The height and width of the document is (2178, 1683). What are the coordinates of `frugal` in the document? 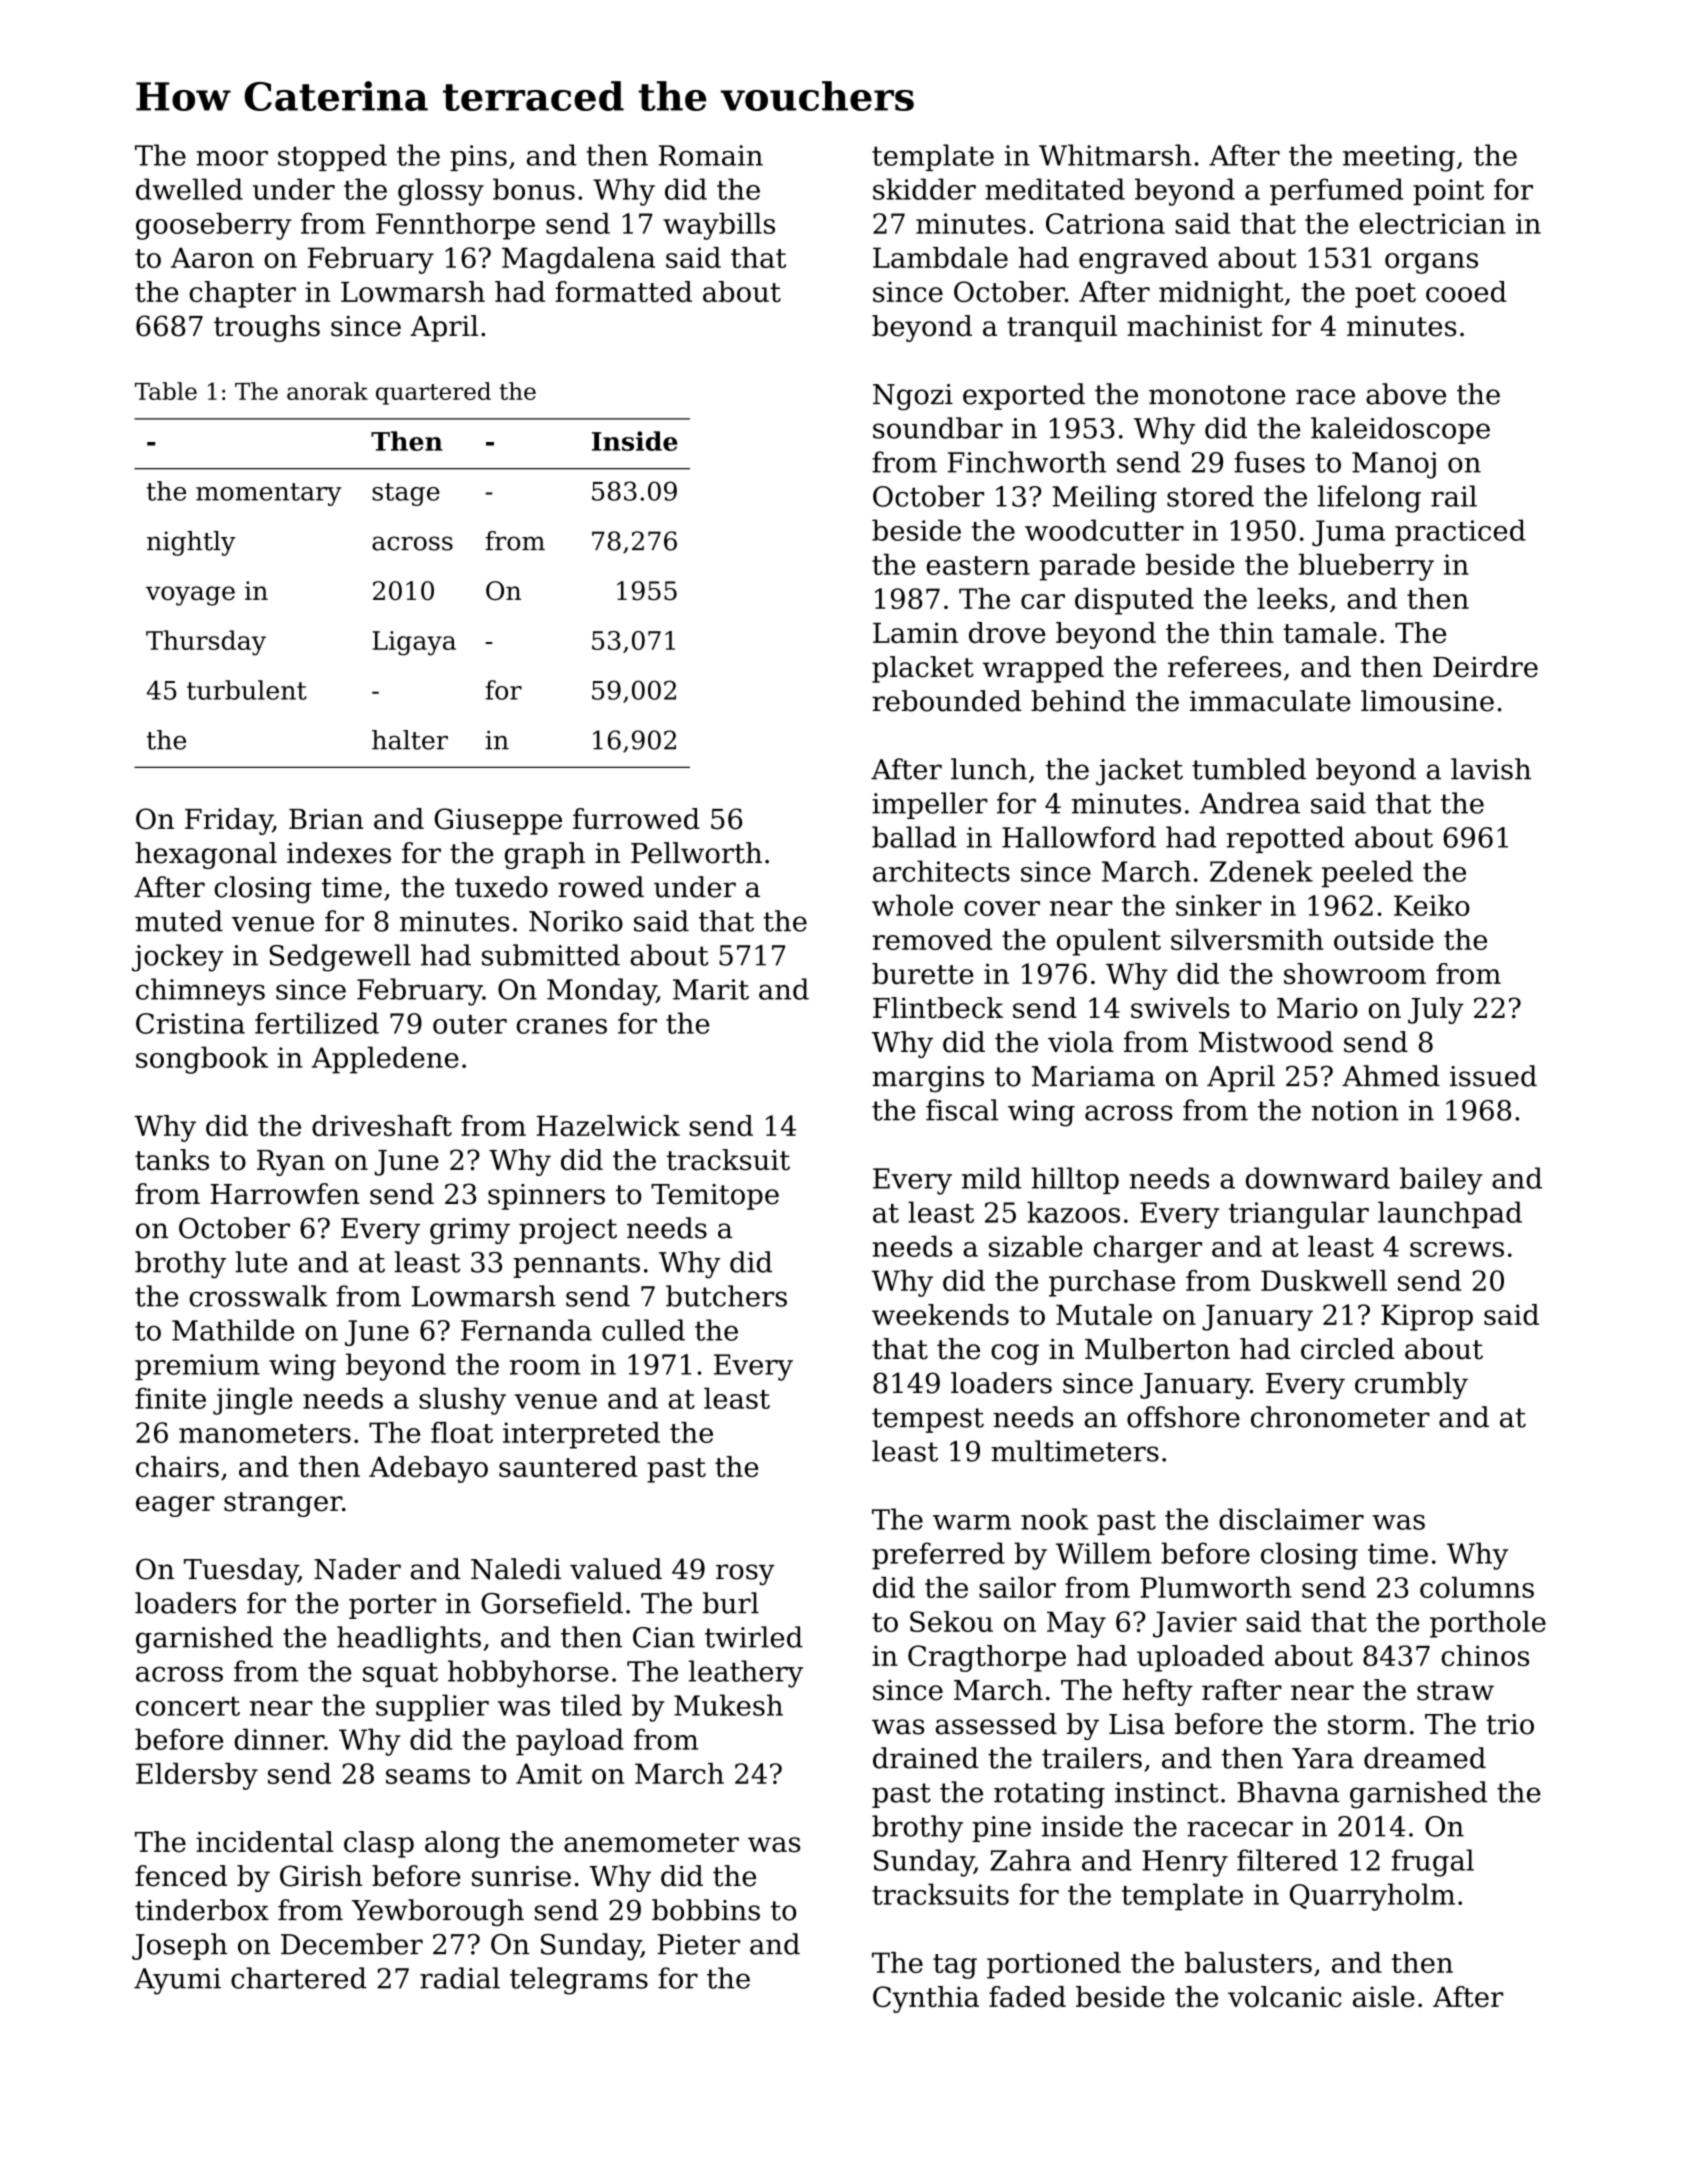 It's located at (1433, 1863).
